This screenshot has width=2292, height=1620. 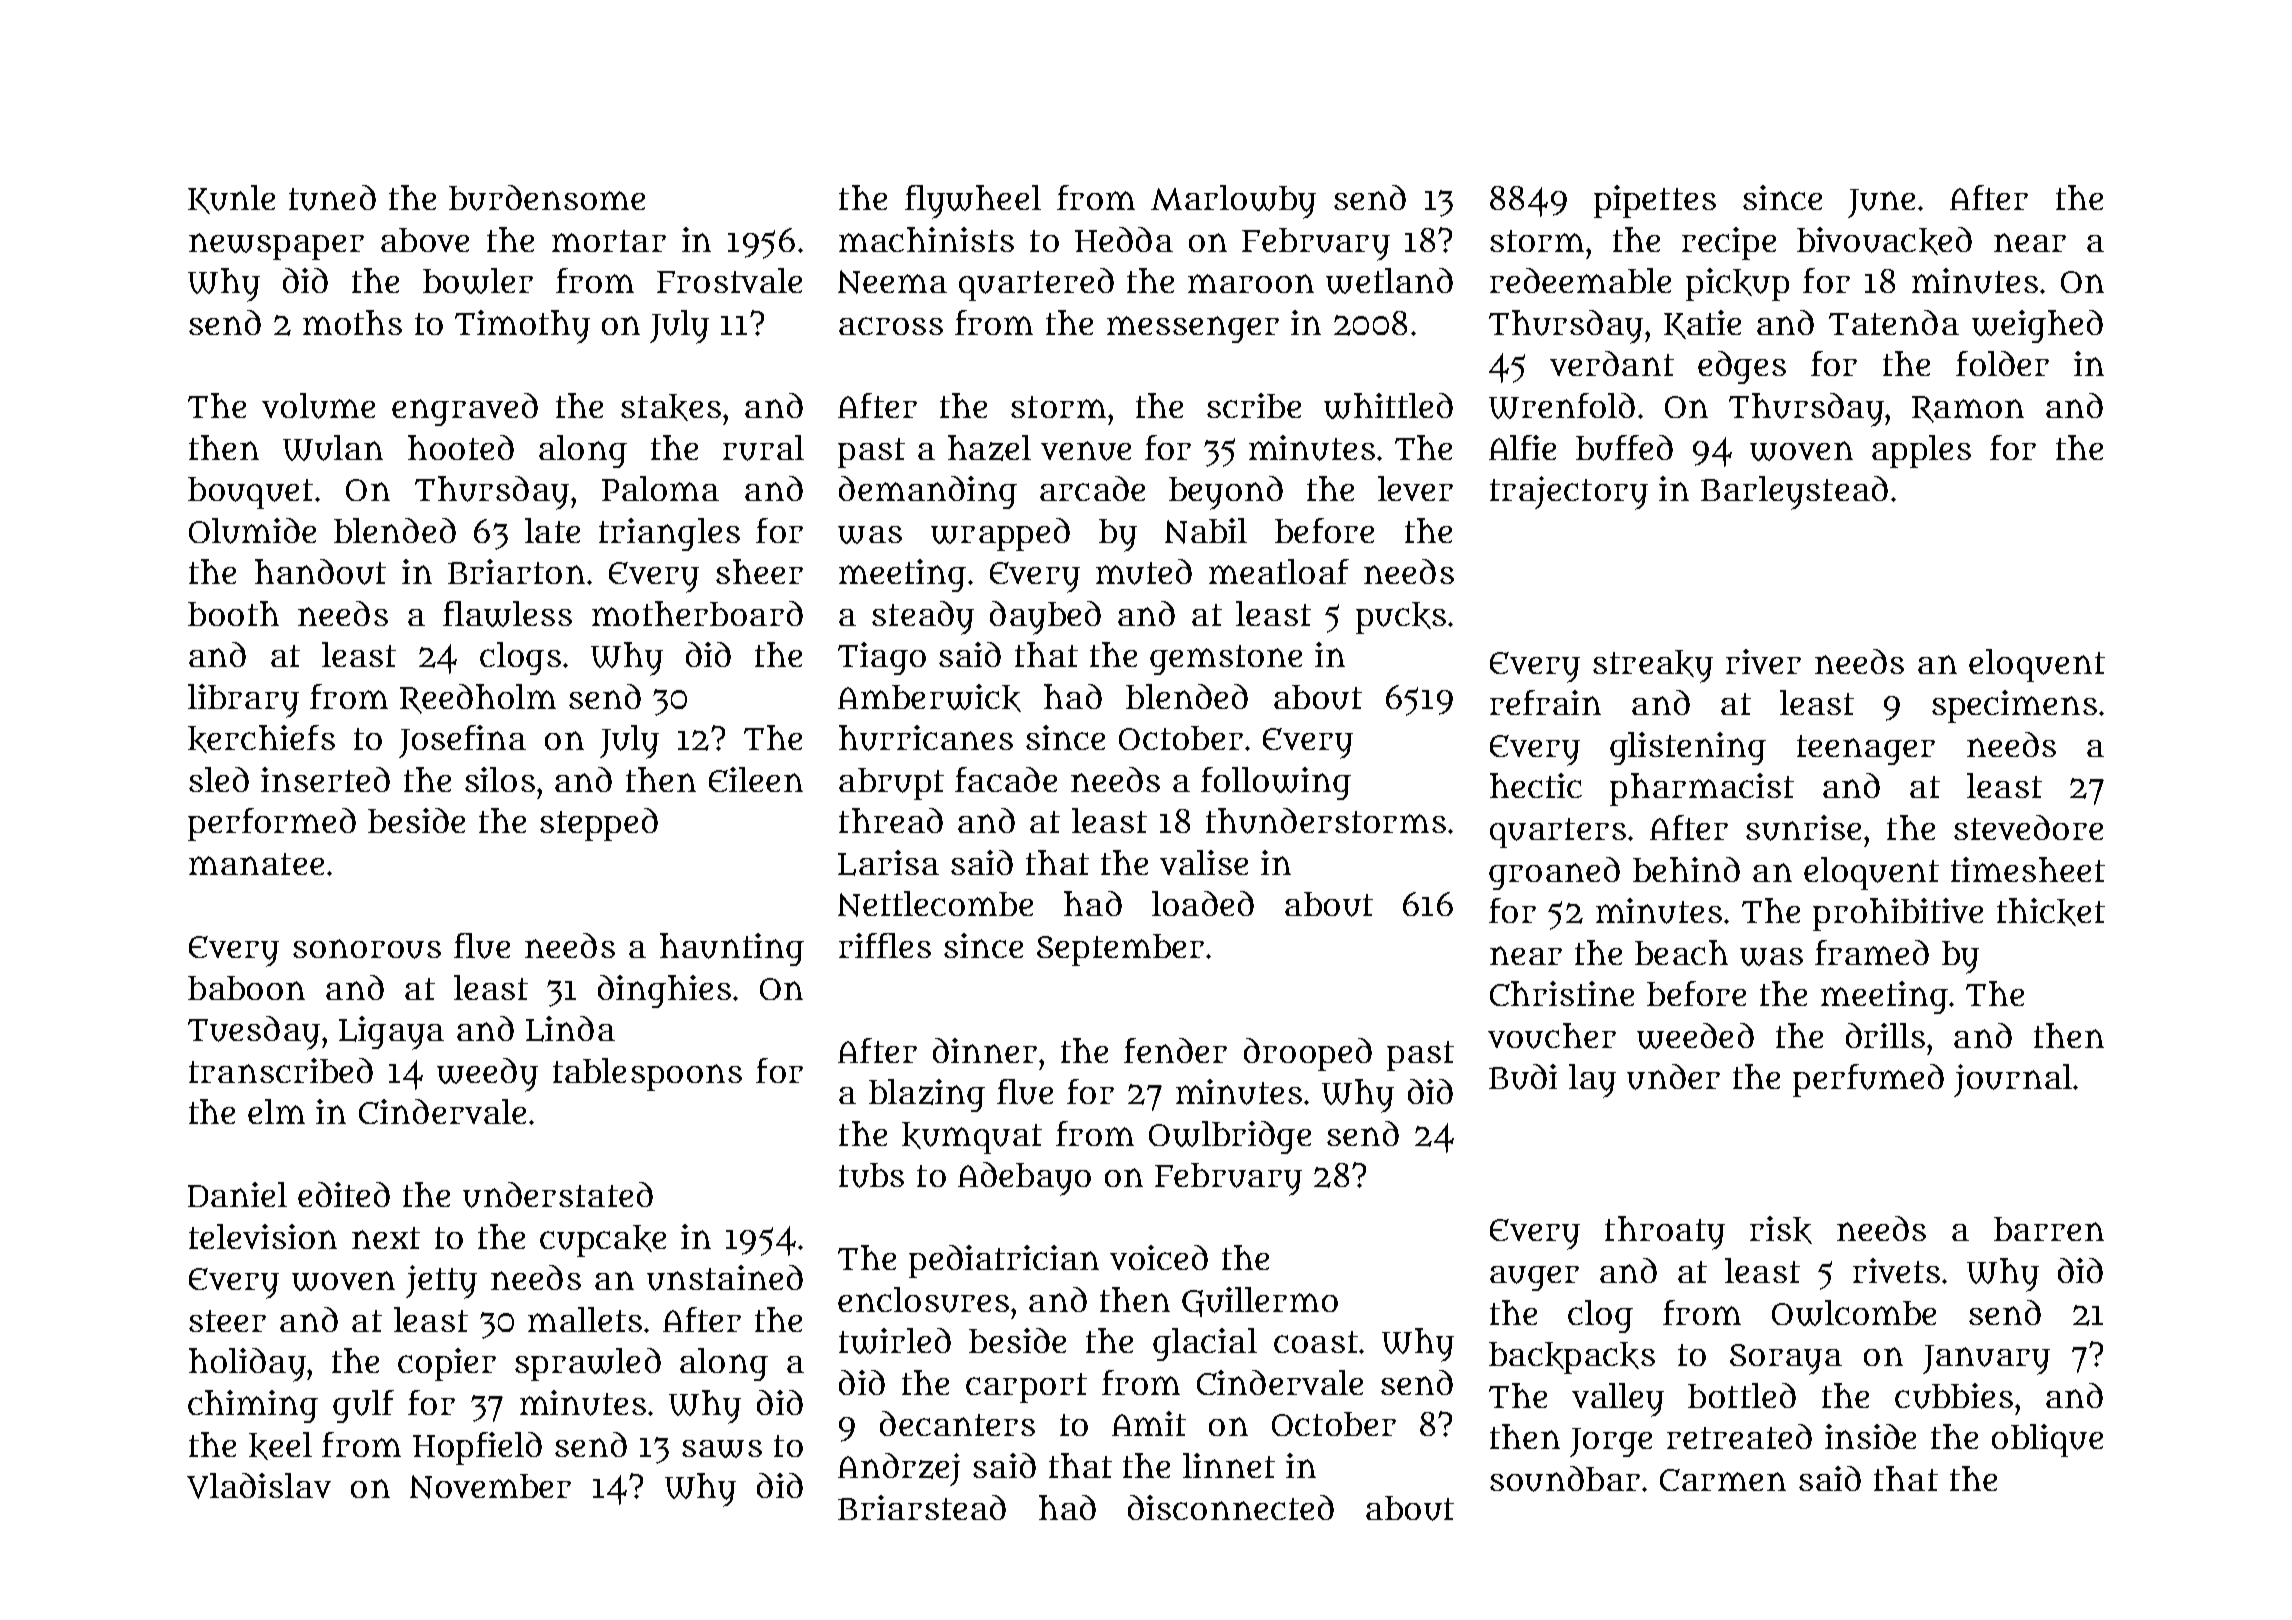 I want to click on flywheel, so click(x=973, y=202).
